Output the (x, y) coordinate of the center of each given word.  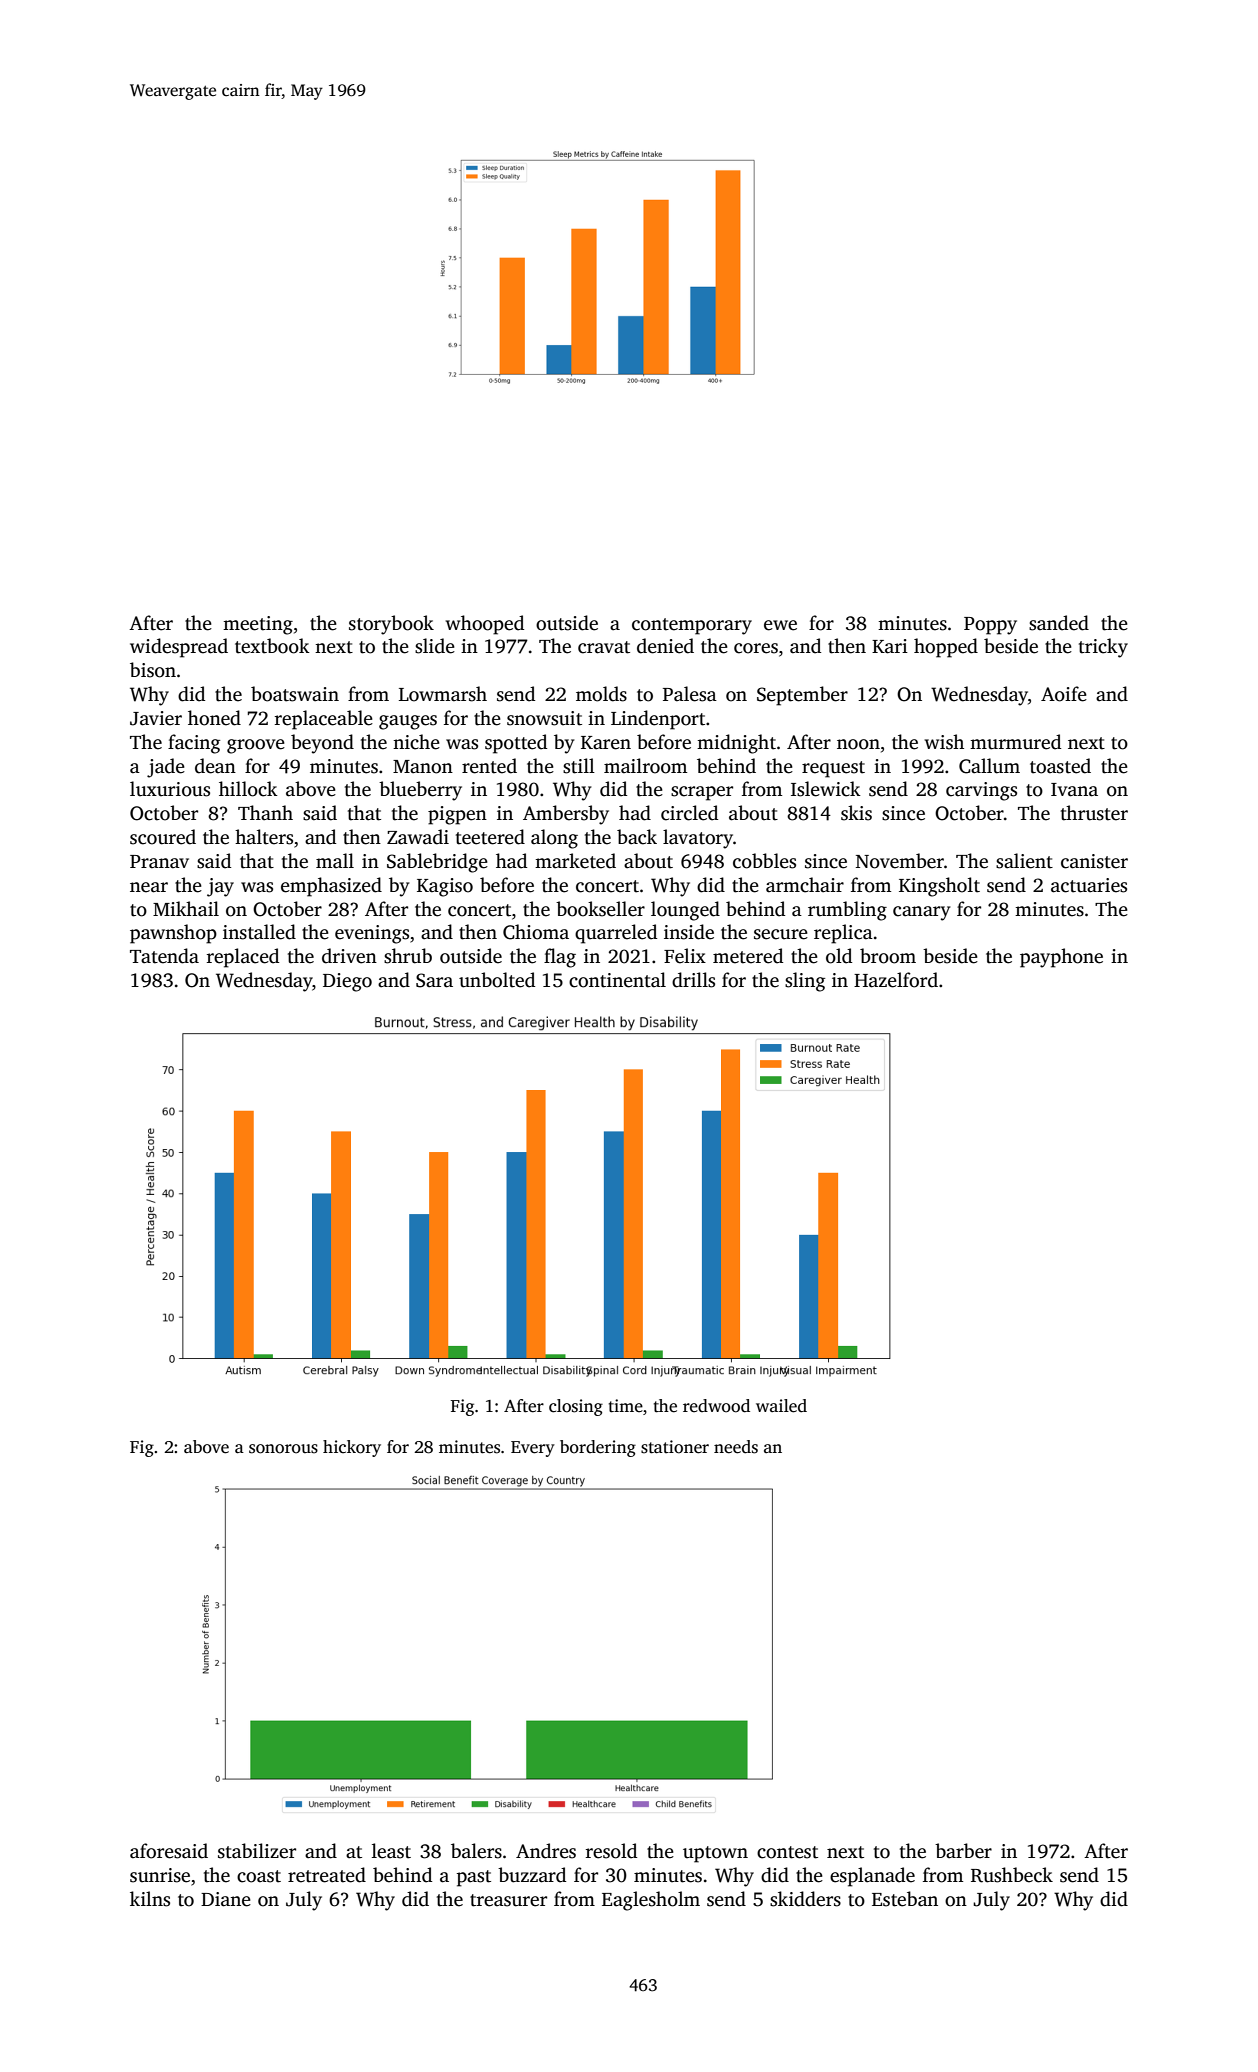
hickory (352, 1448)
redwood (716, 1406)
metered (748, 956)
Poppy (990, 626)
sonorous (283, 1449)
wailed (781, 1406)
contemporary (692, 626)
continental (617, 980)
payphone (1061, 958)
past (474, 1878)
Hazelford (896, 980)
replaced (243, 958)
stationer (675, 1447)
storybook (391, 625)
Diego (347, 982)
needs (736, 1447)
